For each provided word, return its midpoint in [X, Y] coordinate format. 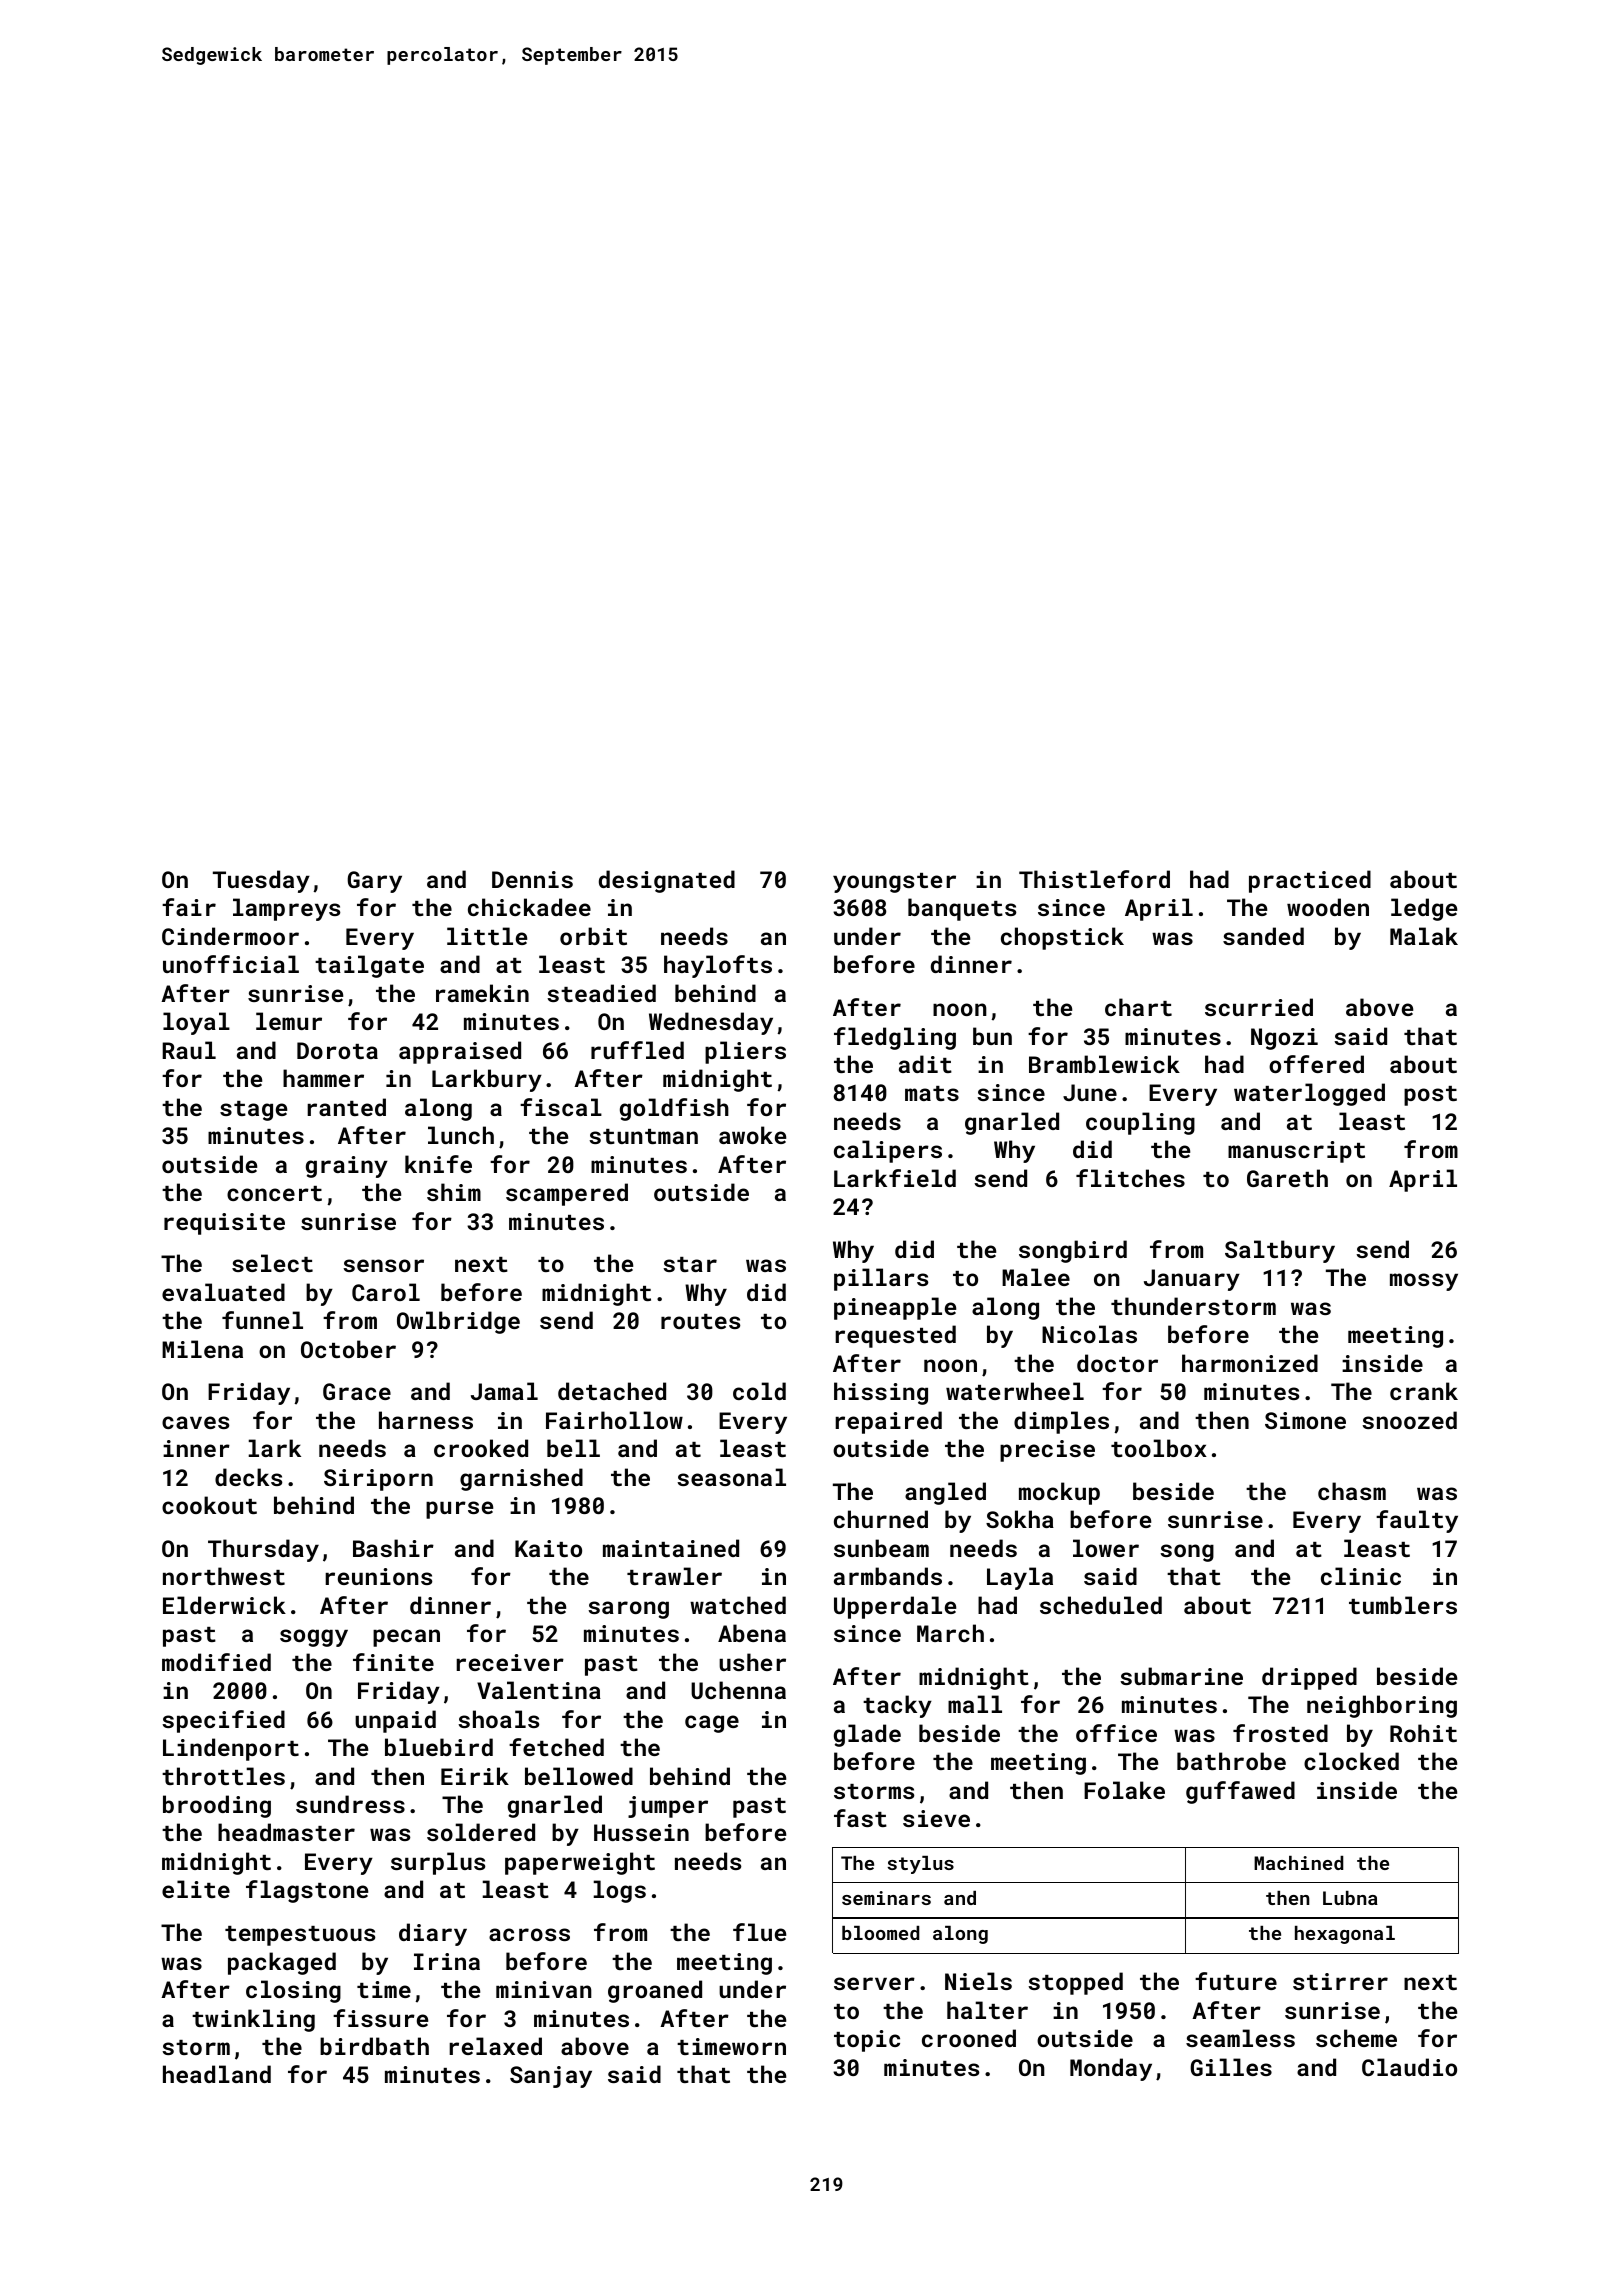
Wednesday [711, 1023]
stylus [920, 1865]
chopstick [1062, 938]
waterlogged [1309, 1094]
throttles [223, 1776]
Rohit [1423, 1733]
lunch [461, 1135]
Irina [447, 1961]
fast [860, 1818]
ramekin [482, 993]
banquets [962, 909]
